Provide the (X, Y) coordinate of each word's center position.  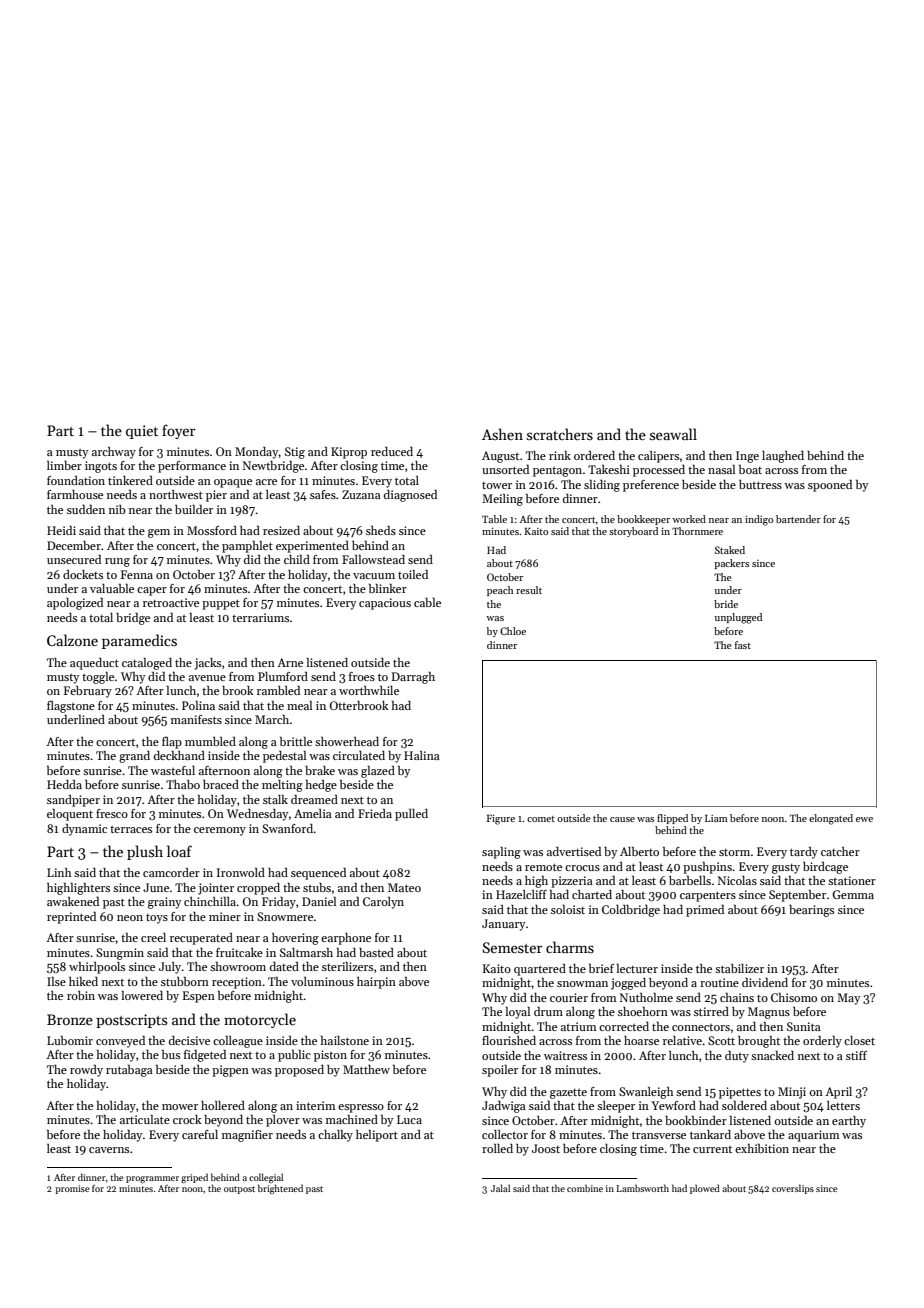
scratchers (560, 434)
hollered (223, 1105)
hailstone (345, 1040)
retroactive (171, 602)
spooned (830, 486)
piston (330, 1056)
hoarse (641, 1040)
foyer (179, 431)
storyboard (633, 532)
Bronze (70, 1019)
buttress (760, 484)
